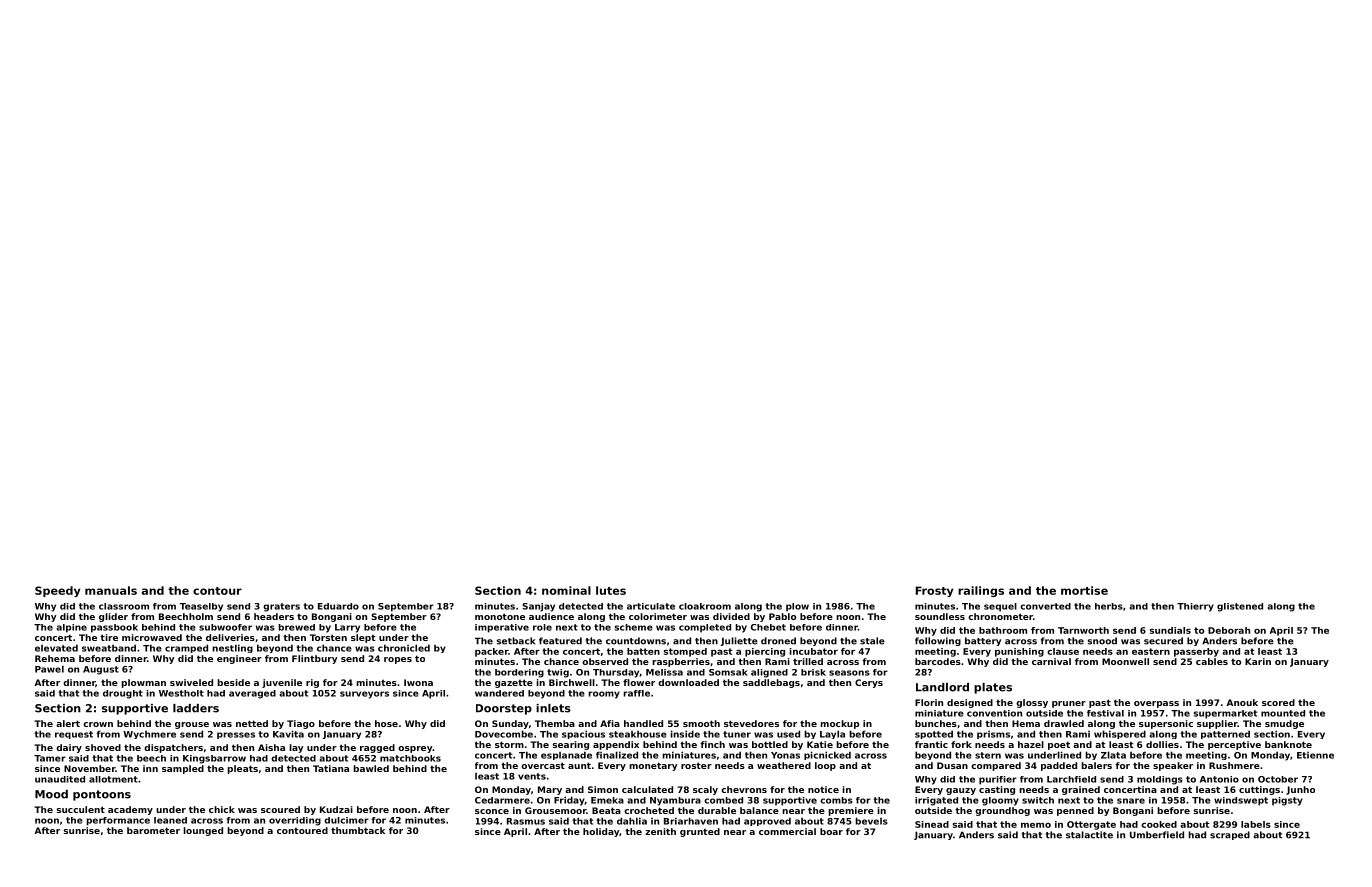  I want to click on Deborah, so click(1229, 630).
